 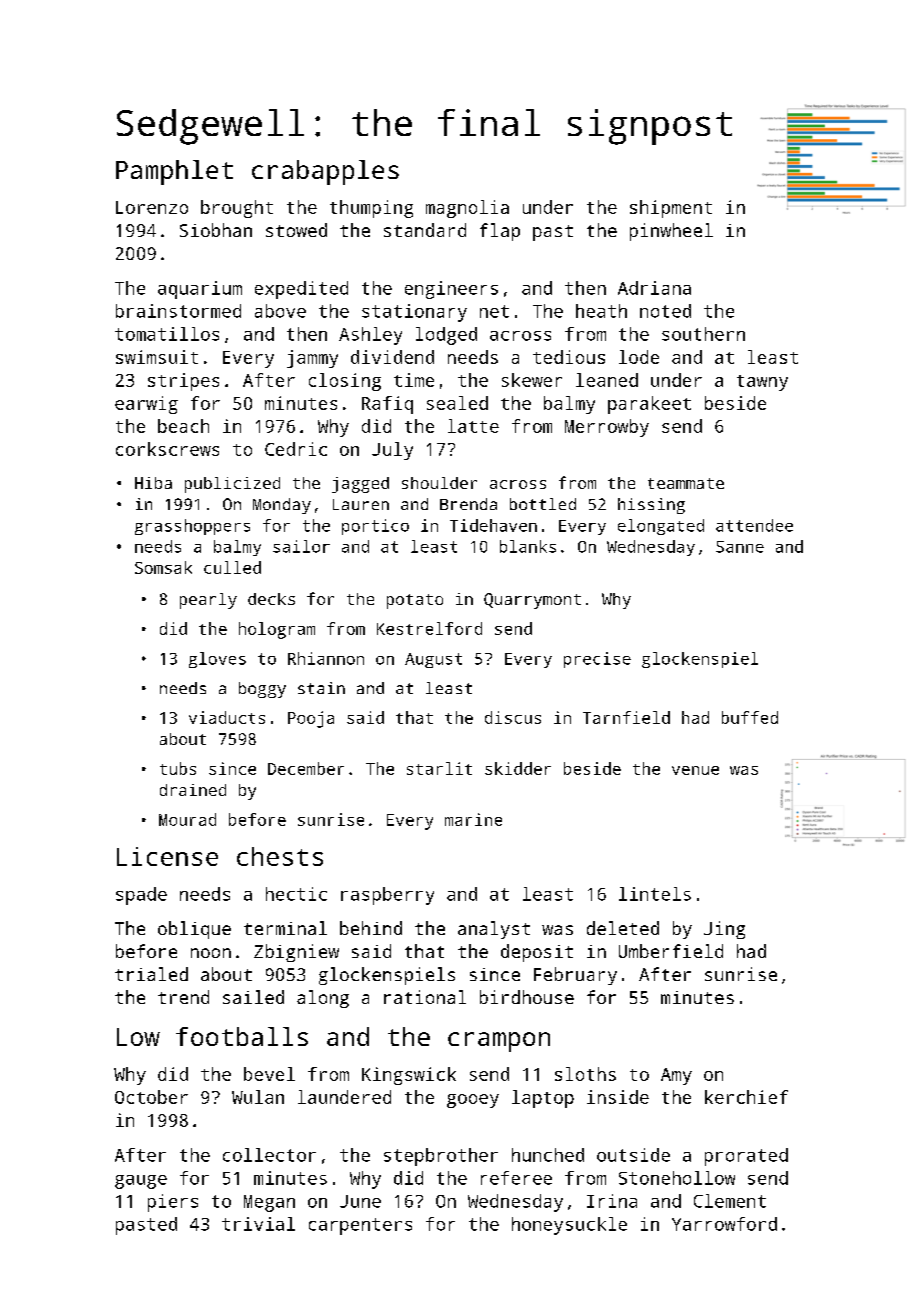 What do you see at coordinates (173, 1203) in the document?
I see `piers` at bounding box center [173, 1203].
